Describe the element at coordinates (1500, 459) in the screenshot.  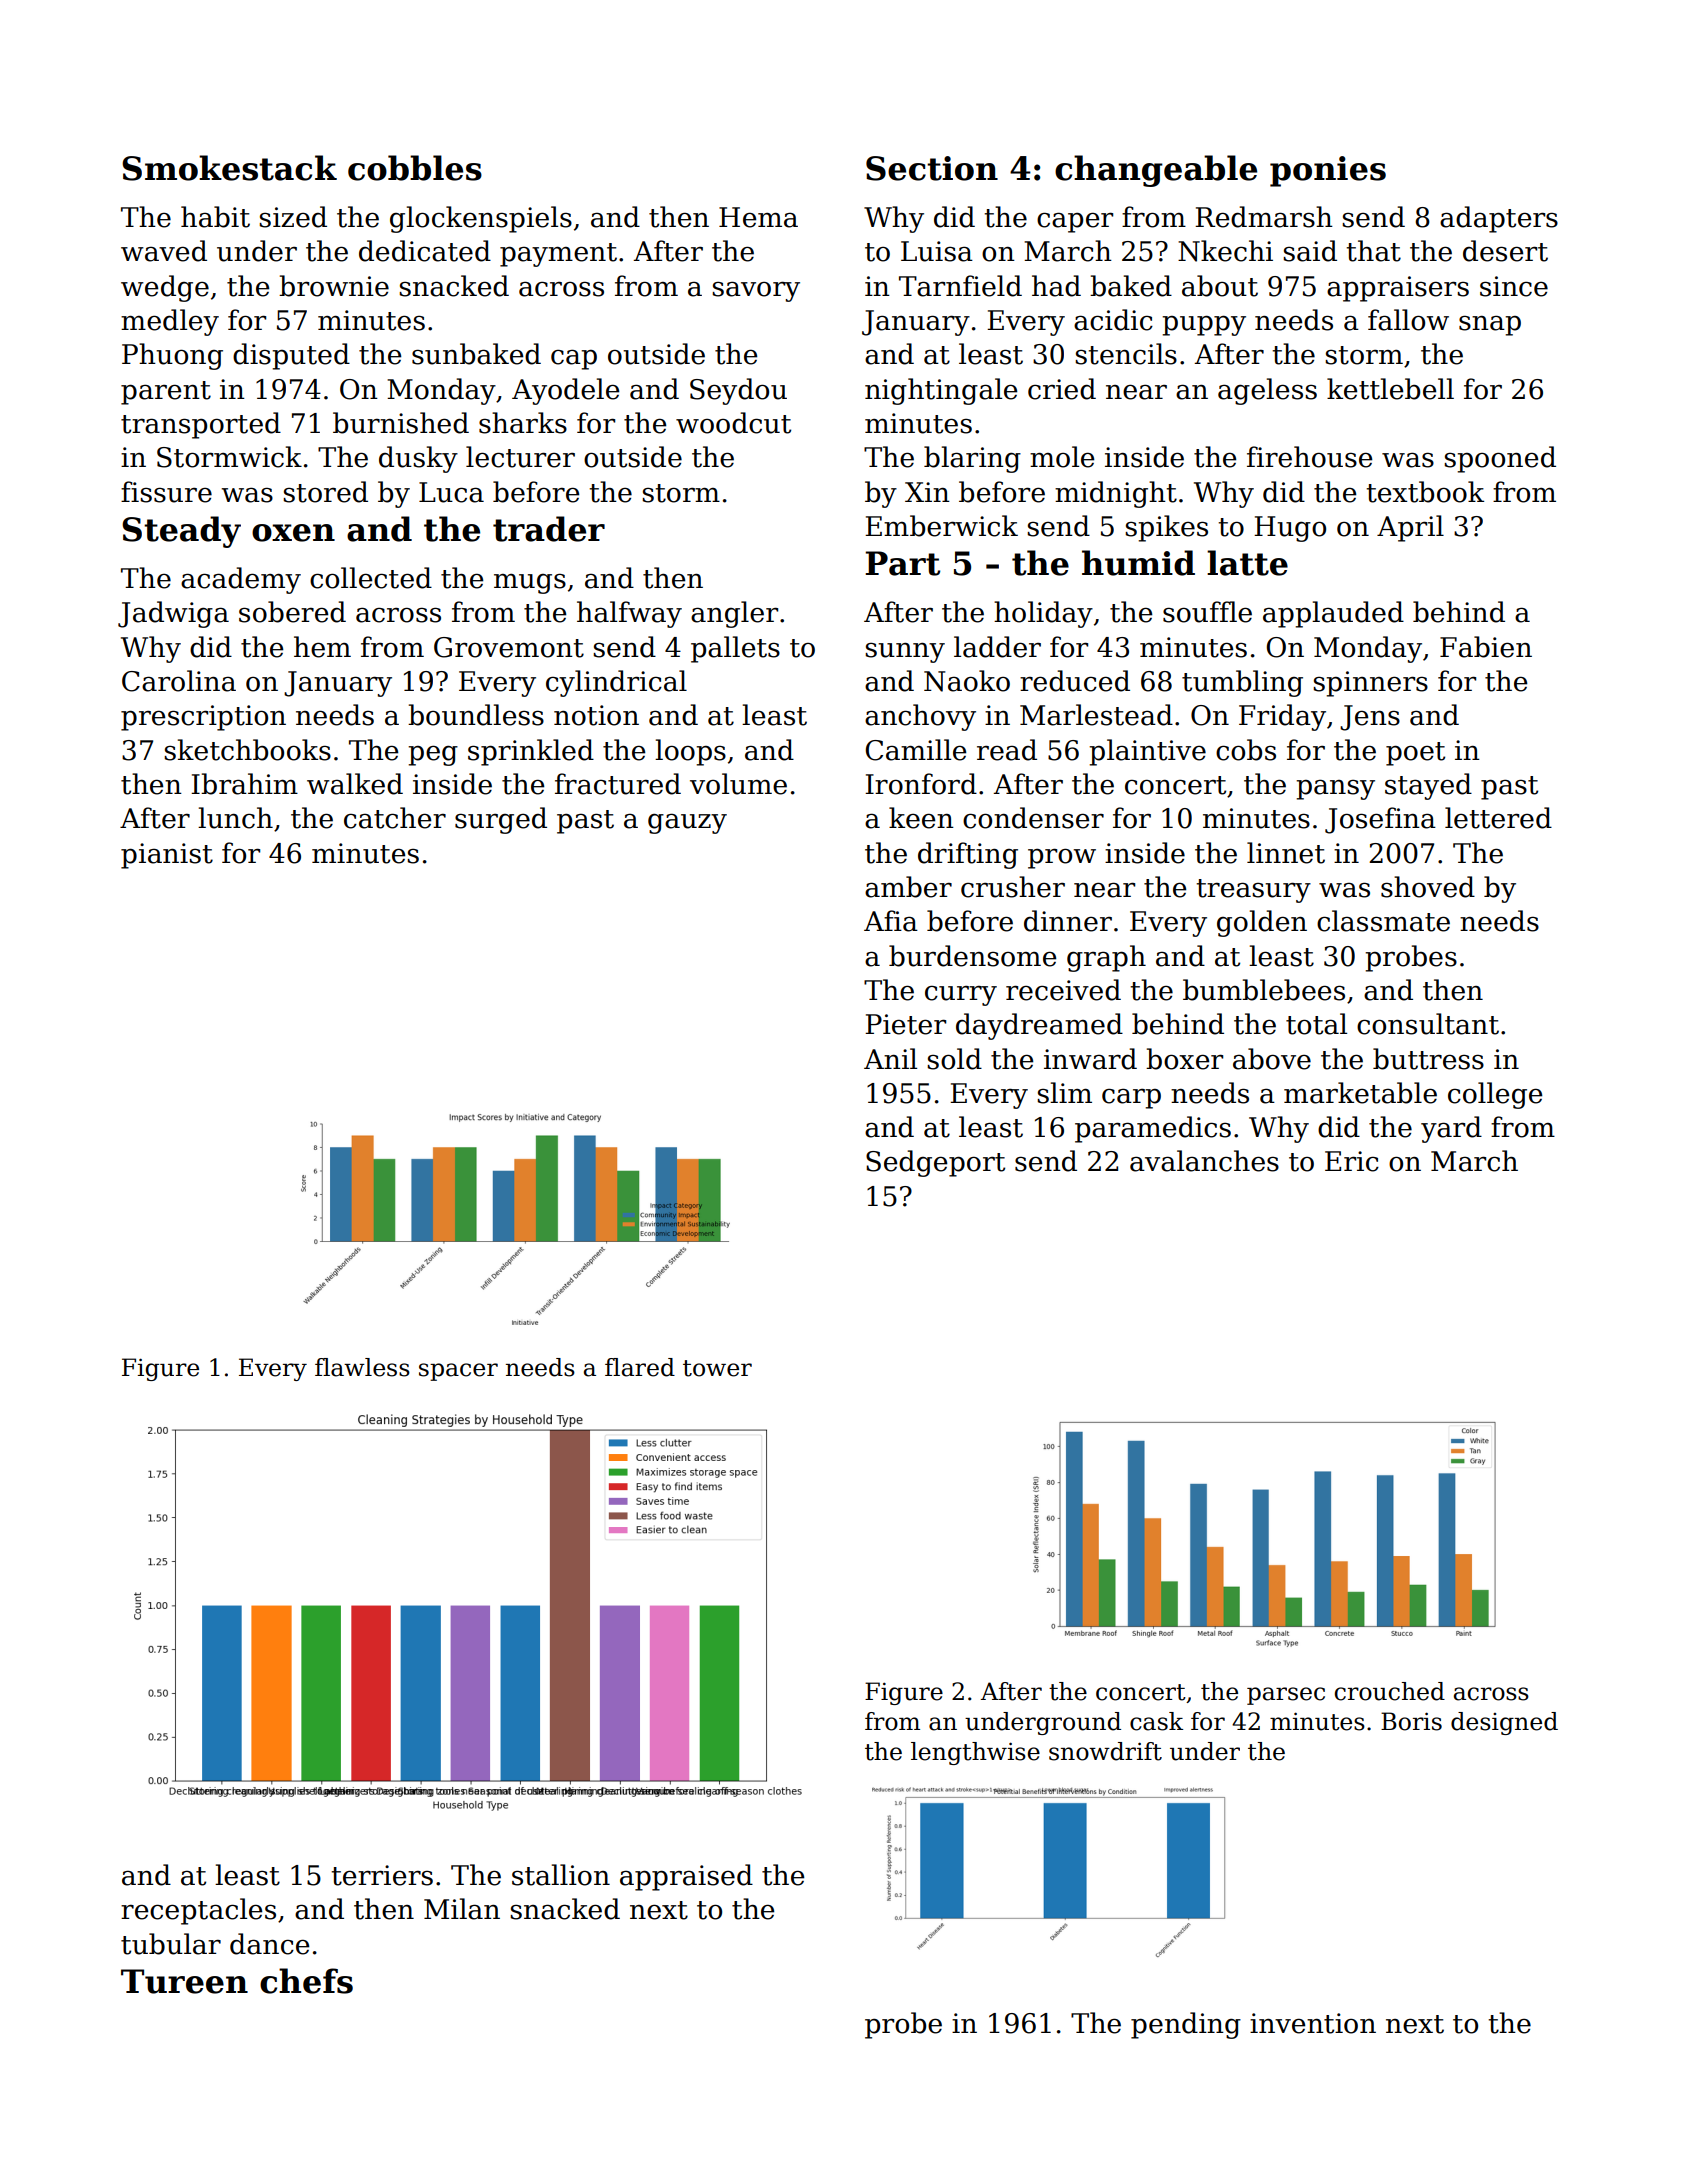
I see `spooned` at that location.
